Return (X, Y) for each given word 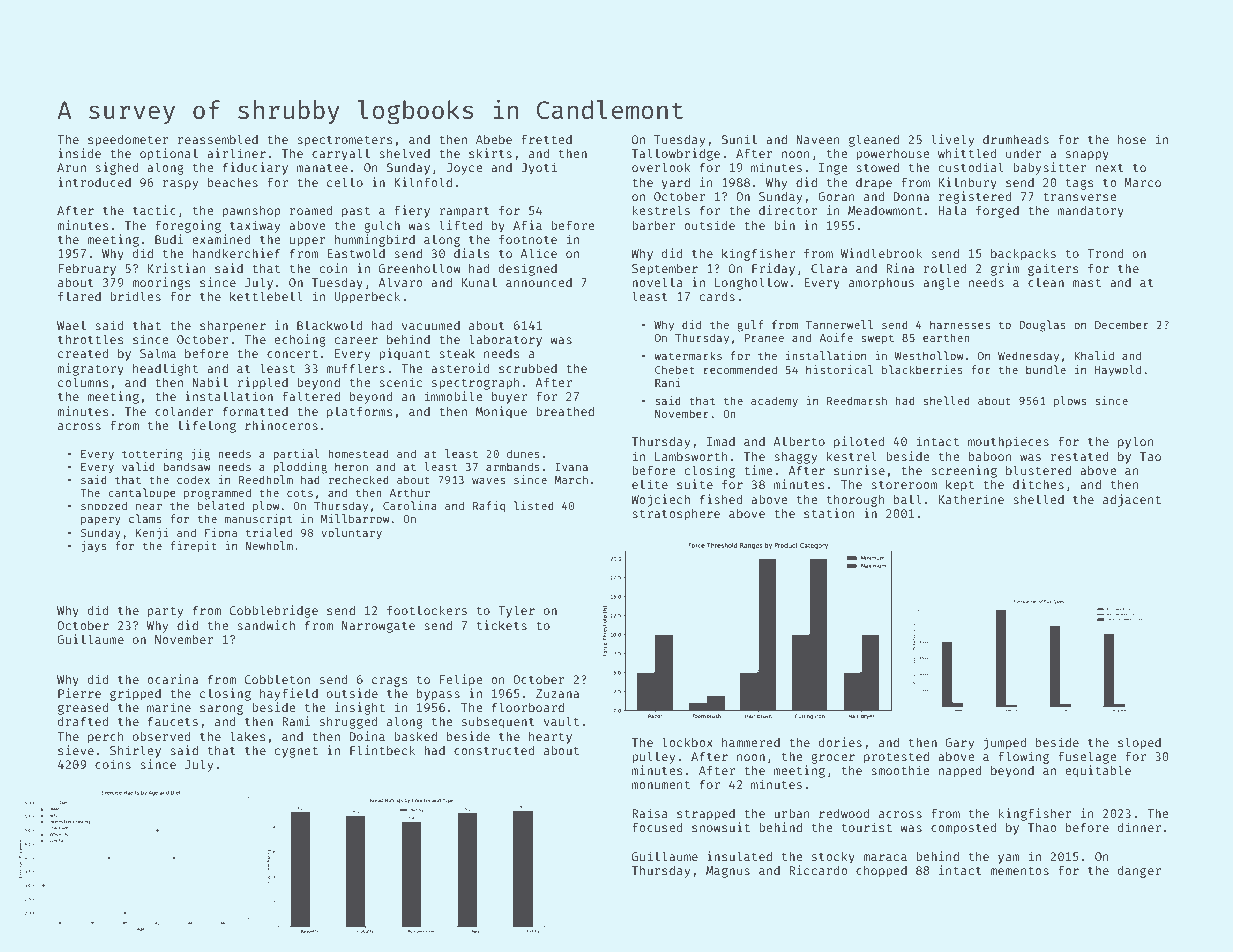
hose (1132, 139)
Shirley (135, 751)
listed (533, 505)
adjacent (1132, 500)
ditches (1038, 484)
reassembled (218, 139)
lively (952, 140)
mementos (1019, 871)
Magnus (728, 872)
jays (94, 547)
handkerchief (237, 253)
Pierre (79, 693)
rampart (464, 212)
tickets (501, 625)
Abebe (494, 139)
